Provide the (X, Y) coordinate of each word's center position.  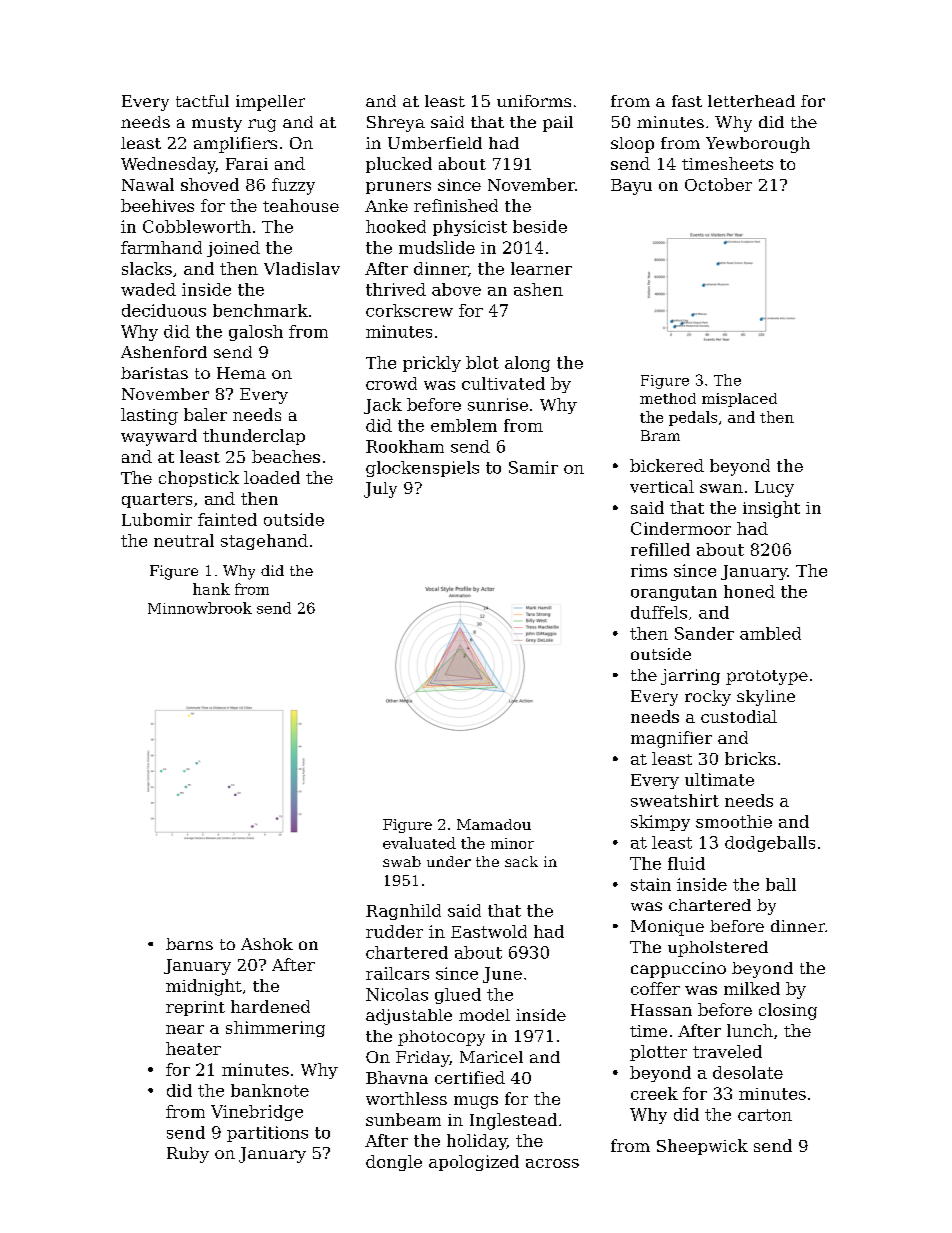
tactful (202, 101)
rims (649, 570)
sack (521, 861)
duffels (659, 612)
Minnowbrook (200, 608)
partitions (267, 1134)
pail (558, 124)
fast (687, 101)
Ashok (267, 944)
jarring (690, 677)
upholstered (718, 949)
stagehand (264, 542)
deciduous (164, 310)
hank (211, 589)
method (668, 398)
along (527, 364)
